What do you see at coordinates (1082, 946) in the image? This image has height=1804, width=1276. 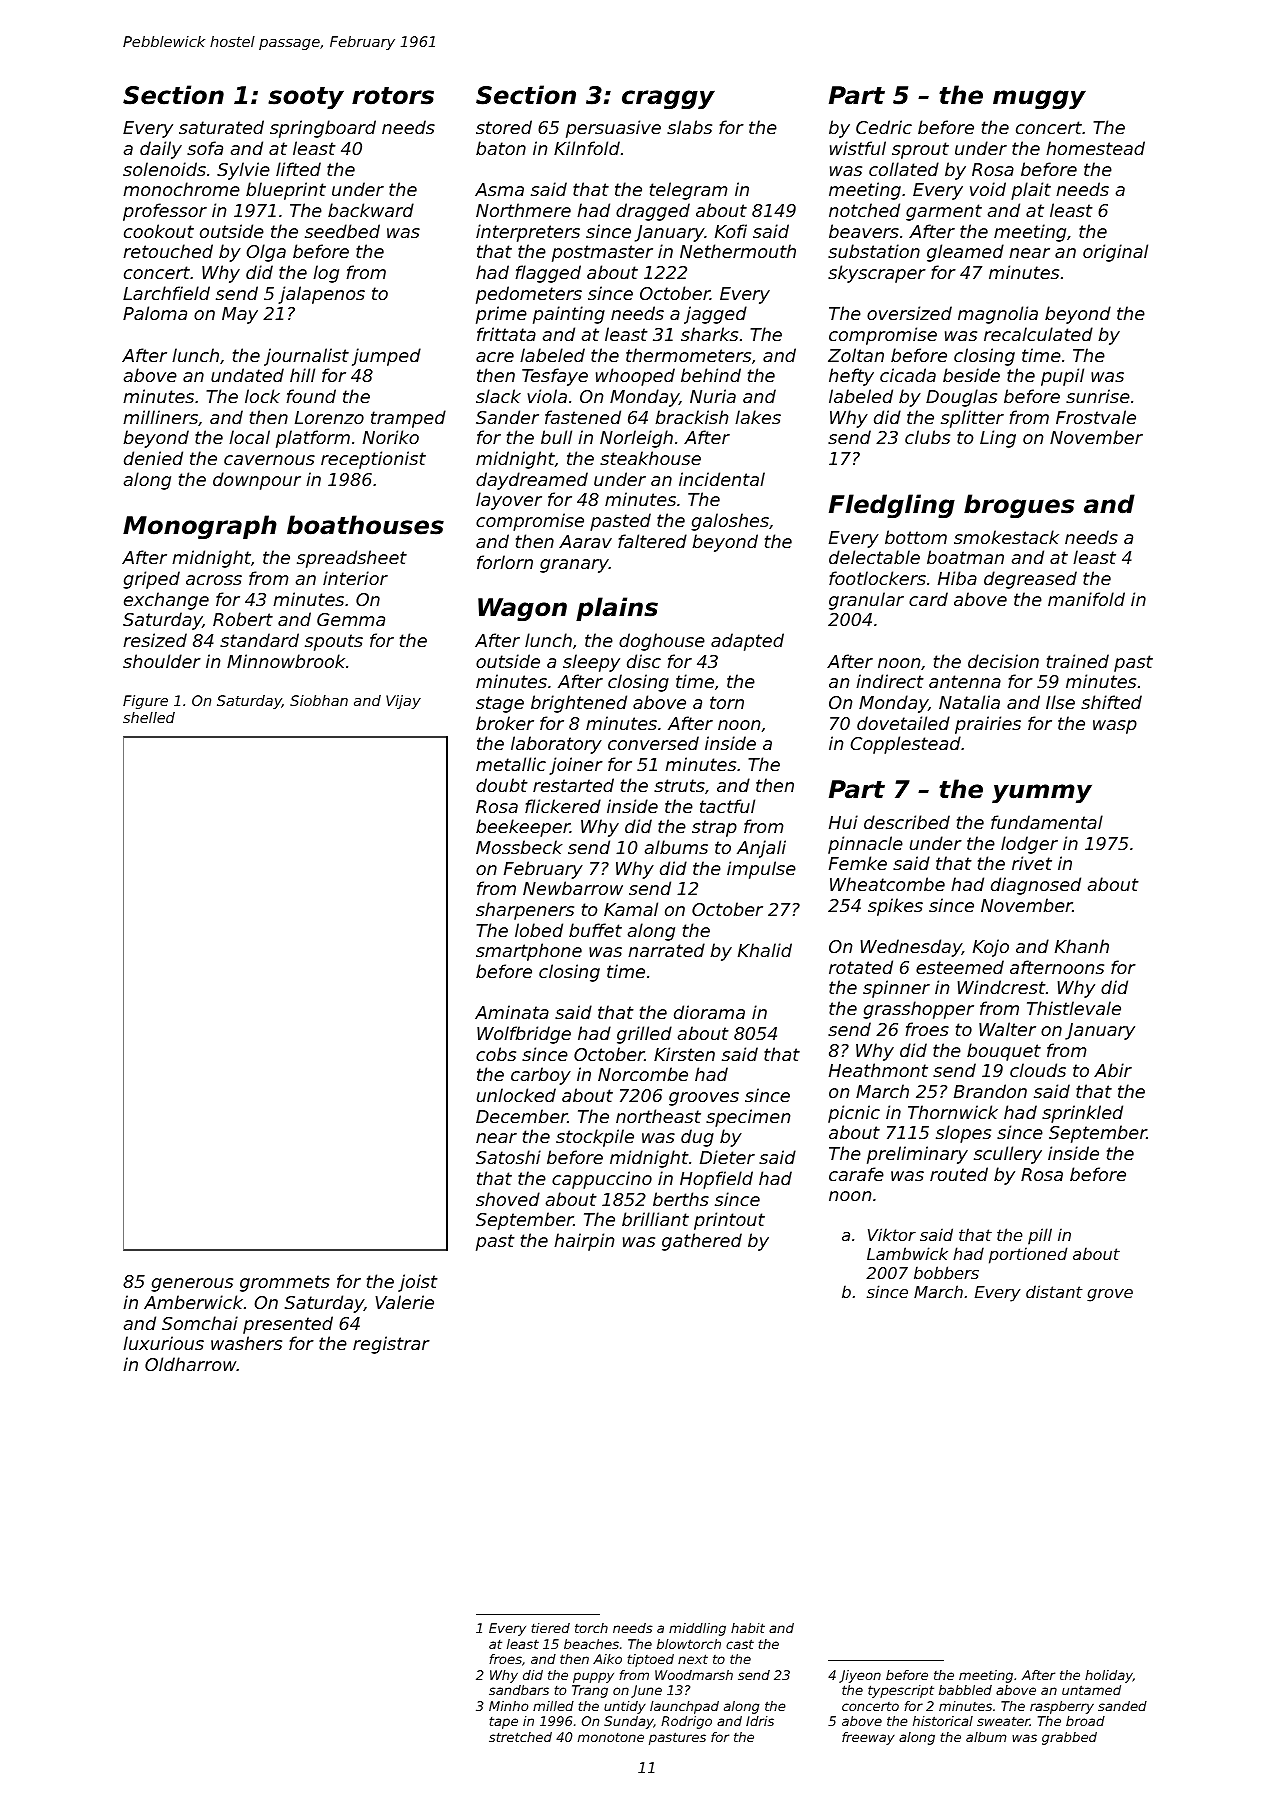 I see `Khanh` at bounding box center [1082, 946].
